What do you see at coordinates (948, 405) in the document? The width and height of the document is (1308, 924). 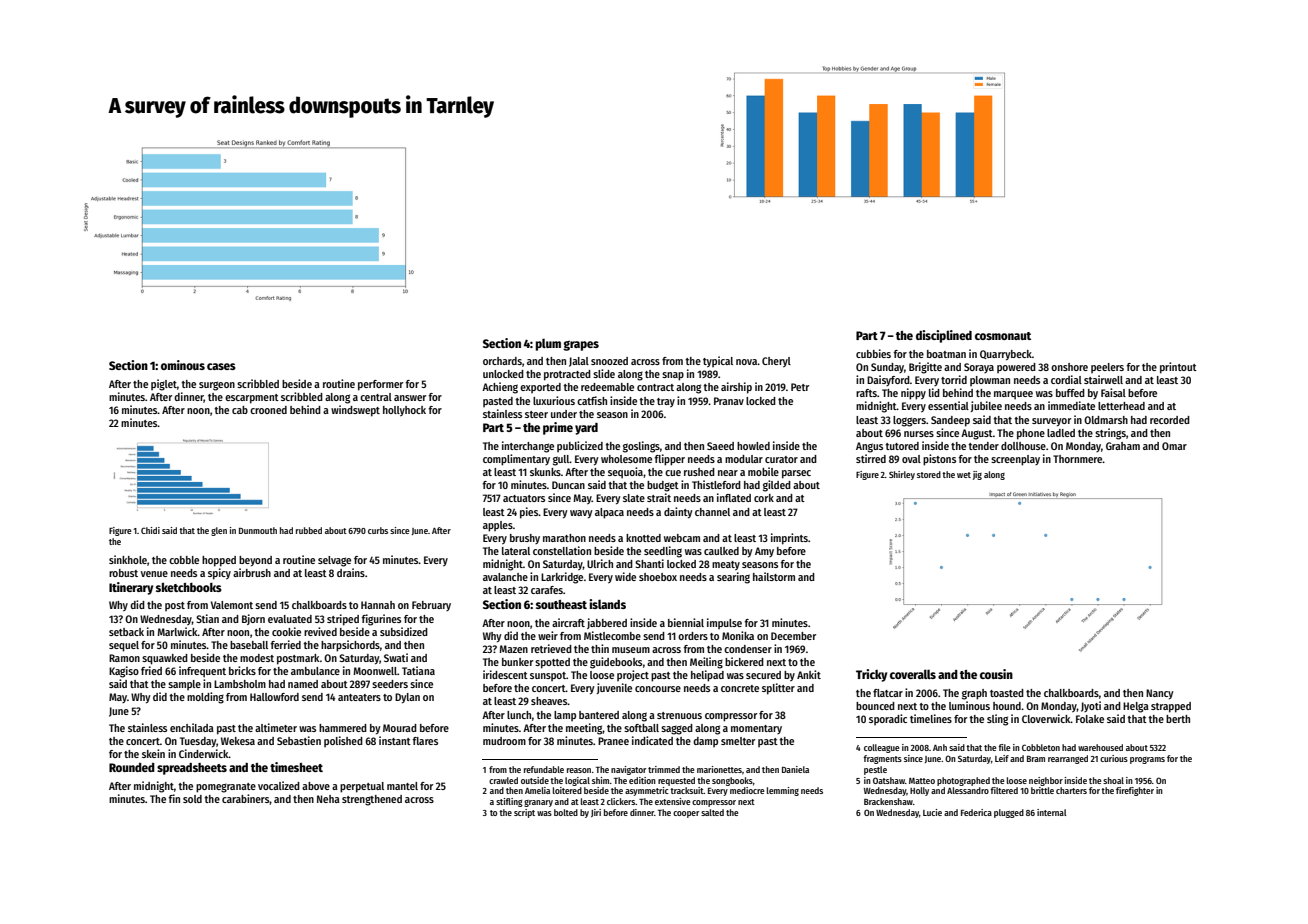 I see `essential` at bounding box center [948, 405].
